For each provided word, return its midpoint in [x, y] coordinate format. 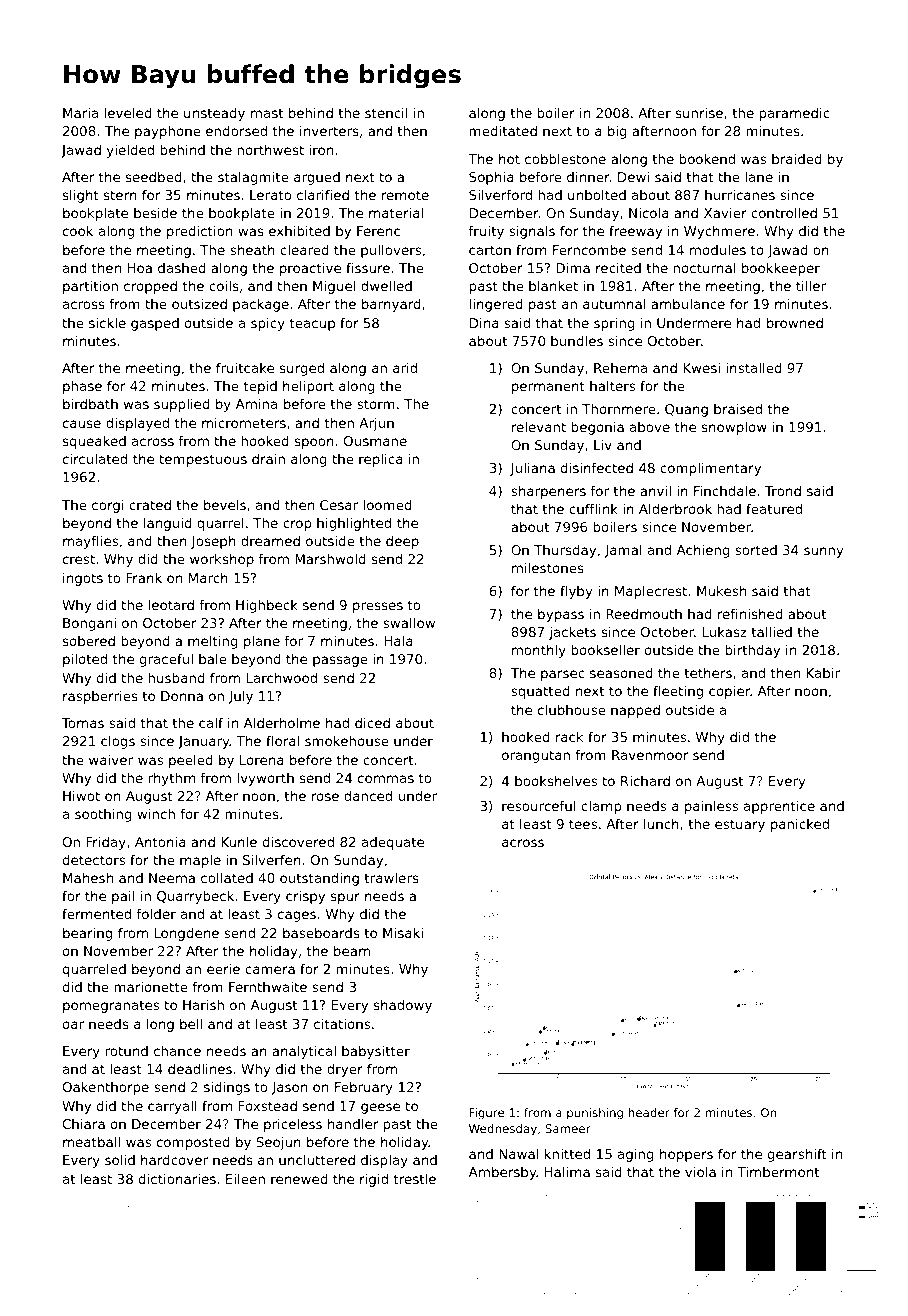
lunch [661, 824]
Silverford [500, 194]
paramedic [794, 114]
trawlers [392, 878]
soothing [103, 815]
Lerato [270, 195]
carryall [172, 1107]
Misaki [403, 933]
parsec [563, 675]
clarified [323, 195]
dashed [182, 268]
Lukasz [724, 632]
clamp [601, 807]
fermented [96, 913]
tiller [811, 286]
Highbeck [267, 606]
